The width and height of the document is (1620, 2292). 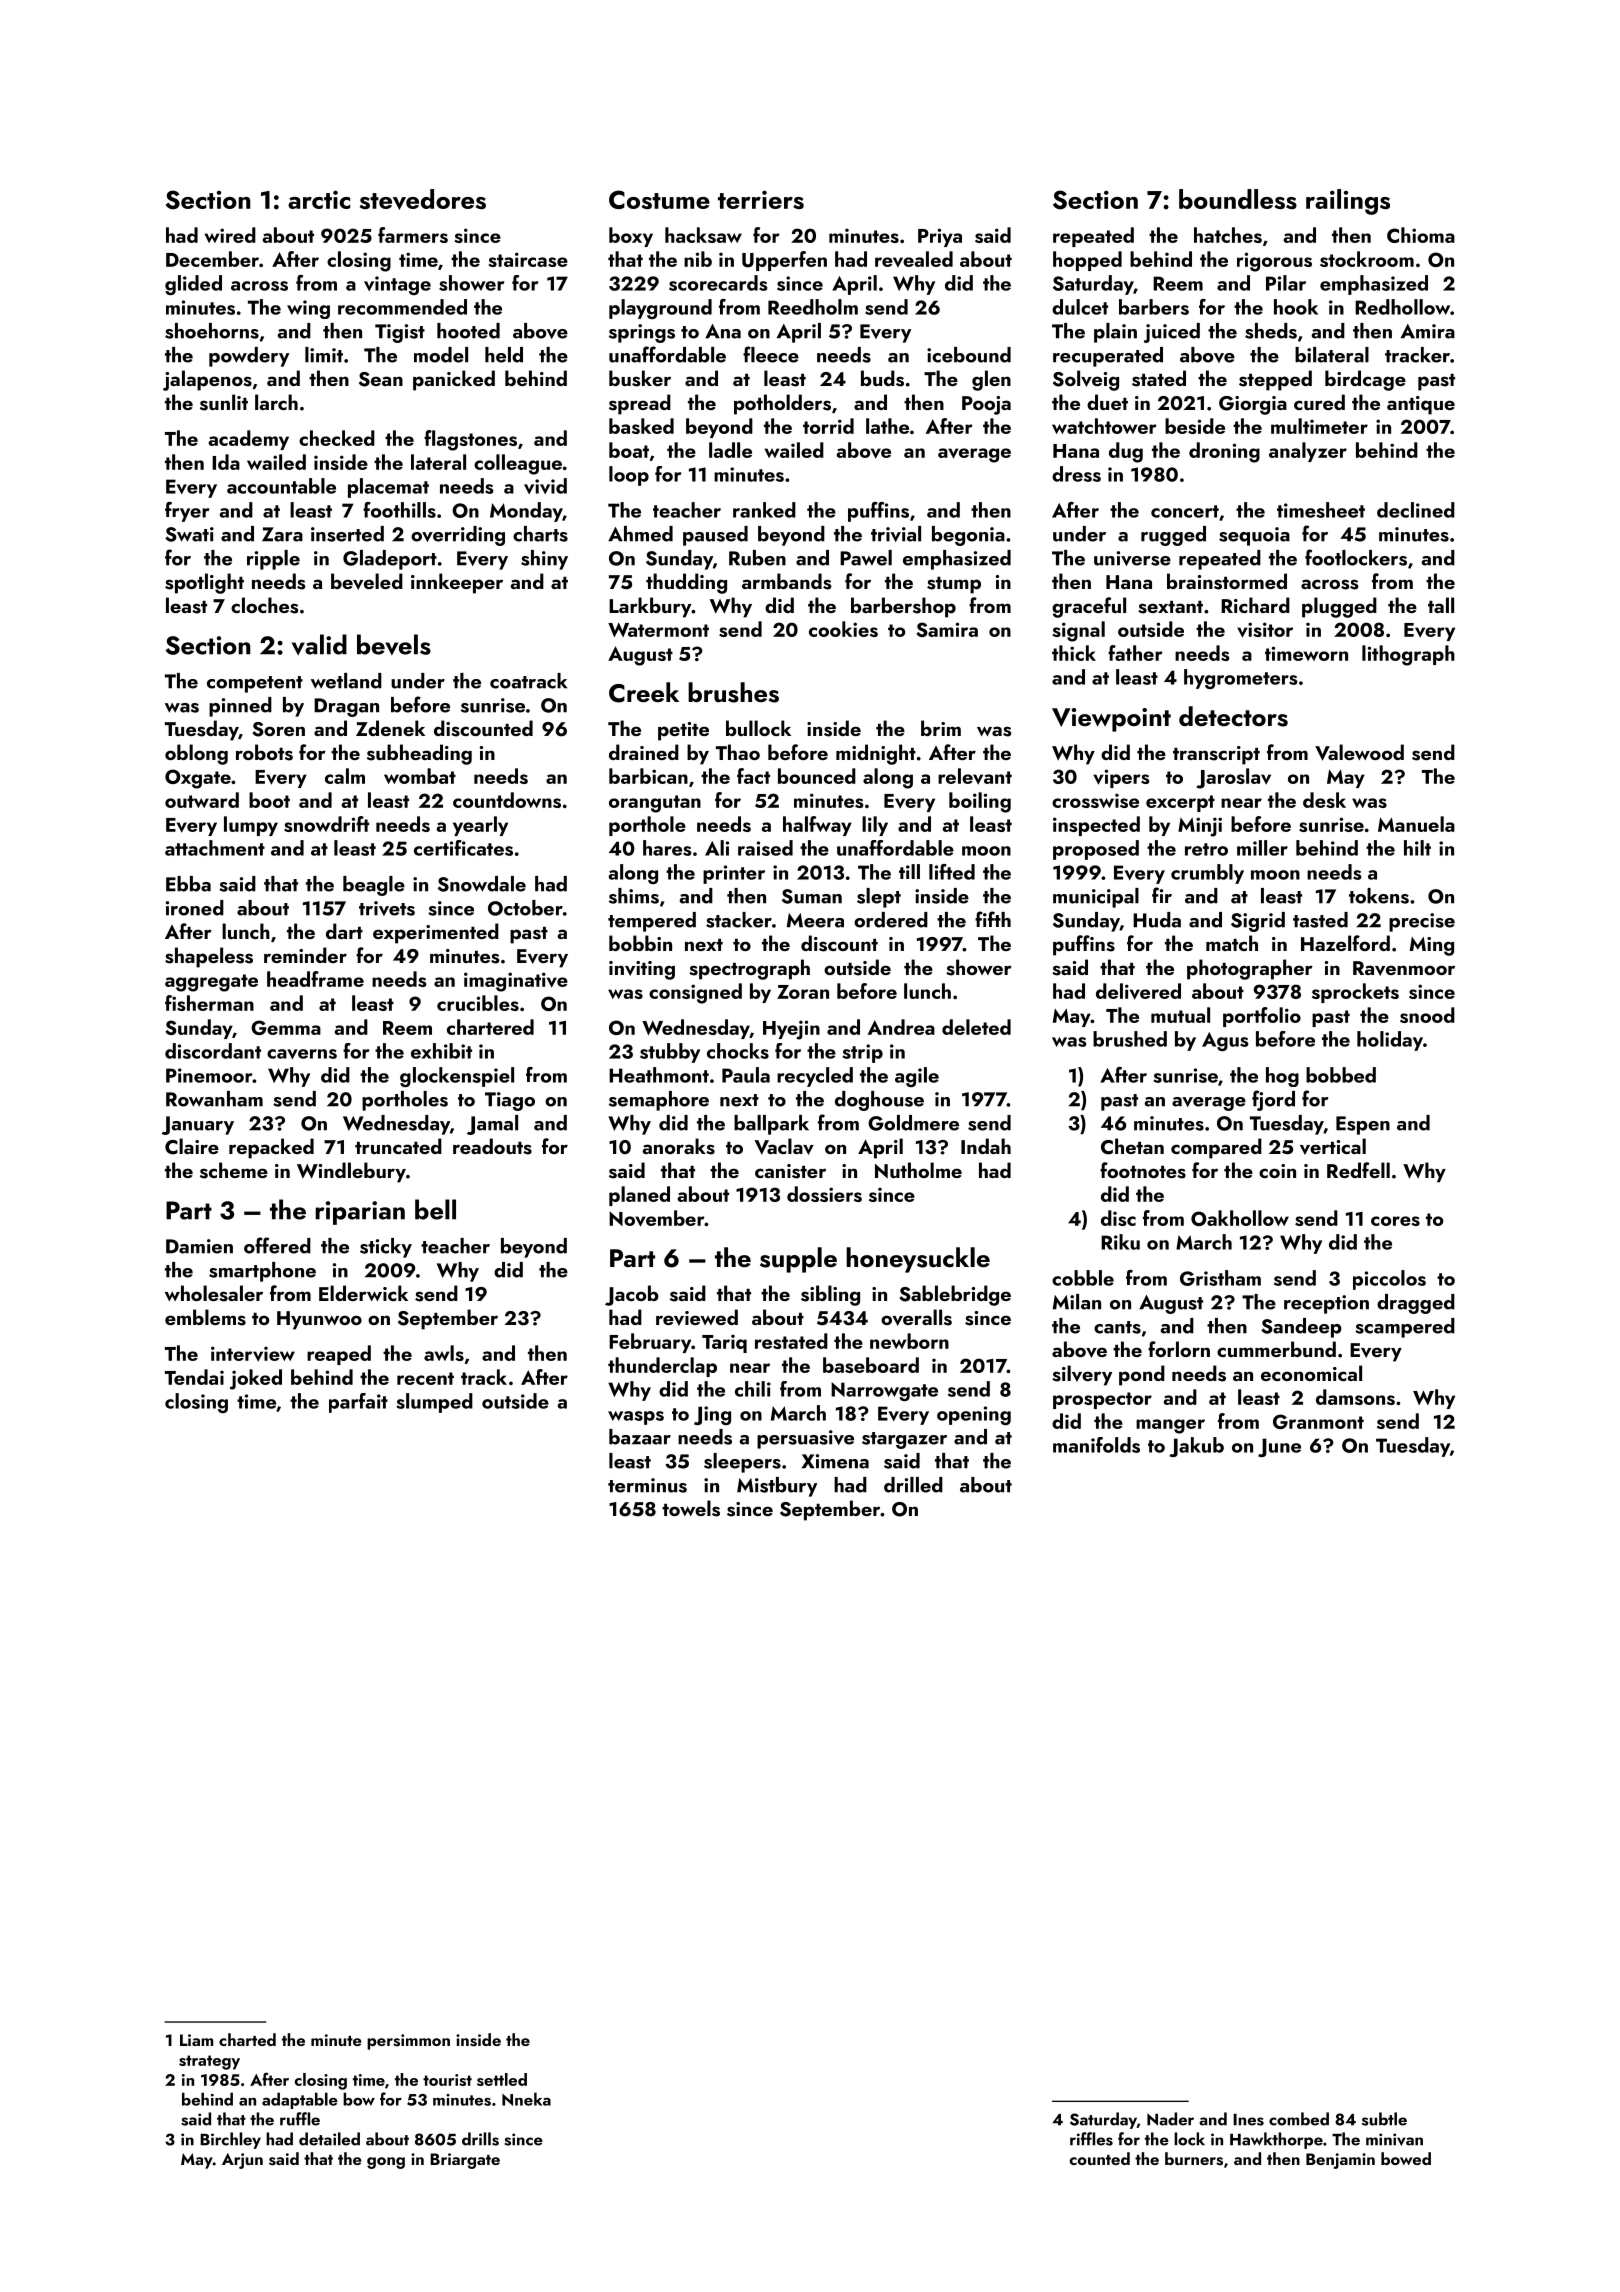 I want to click on chartered, so click(x=490, y=1027).
